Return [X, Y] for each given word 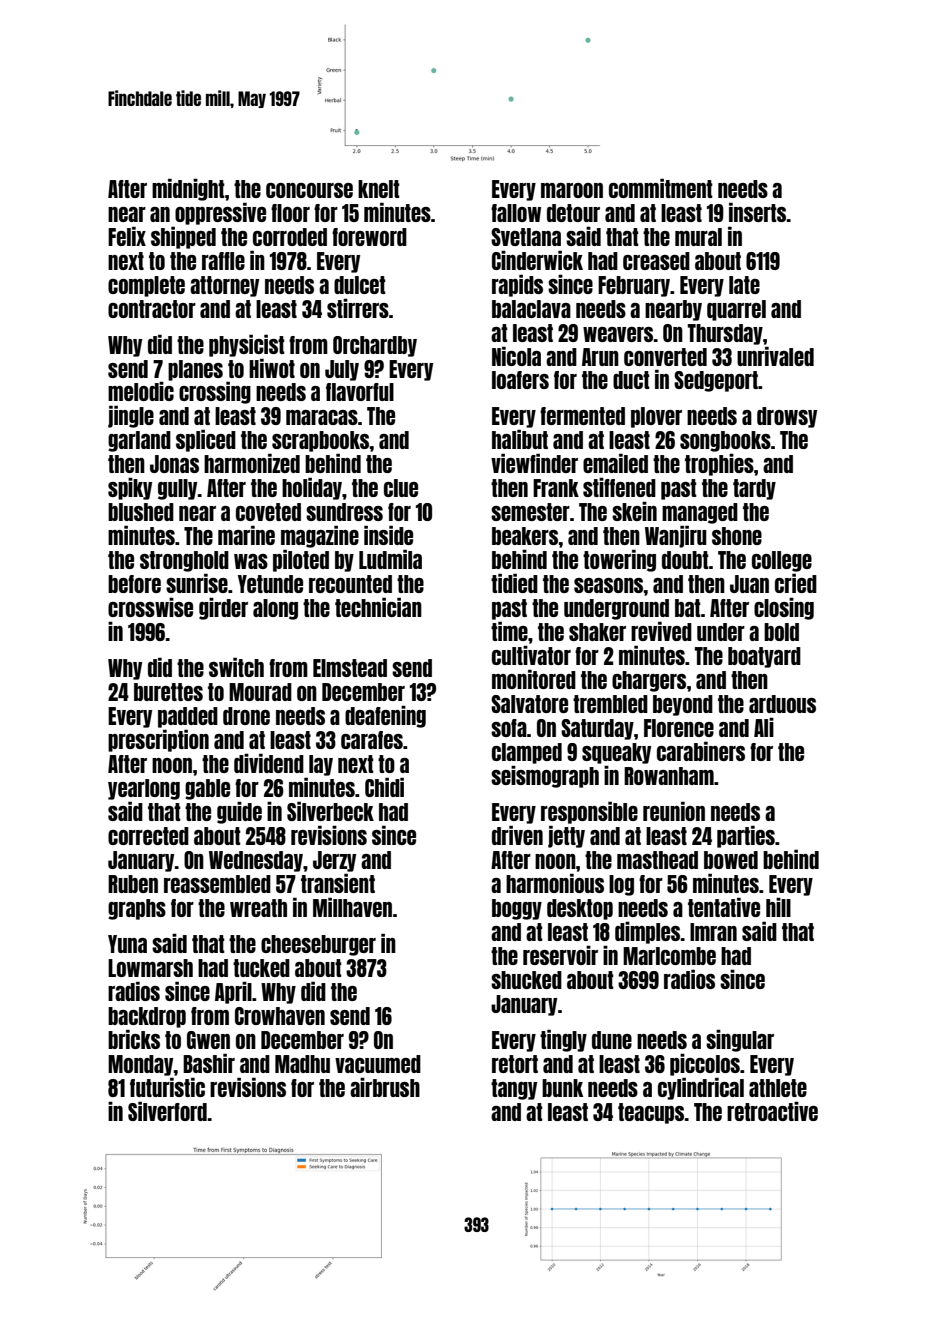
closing [784, 608]
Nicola [516, 356]
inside [388, 535]
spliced [206, 440]
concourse [309, 190]
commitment [661, 188]
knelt [379, 189]
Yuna [127, 944]
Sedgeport [716, 381]
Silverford [167, 1111]
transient [338, 883]
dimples [647, 932]
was [251, 561]
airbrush [385, 1087]
